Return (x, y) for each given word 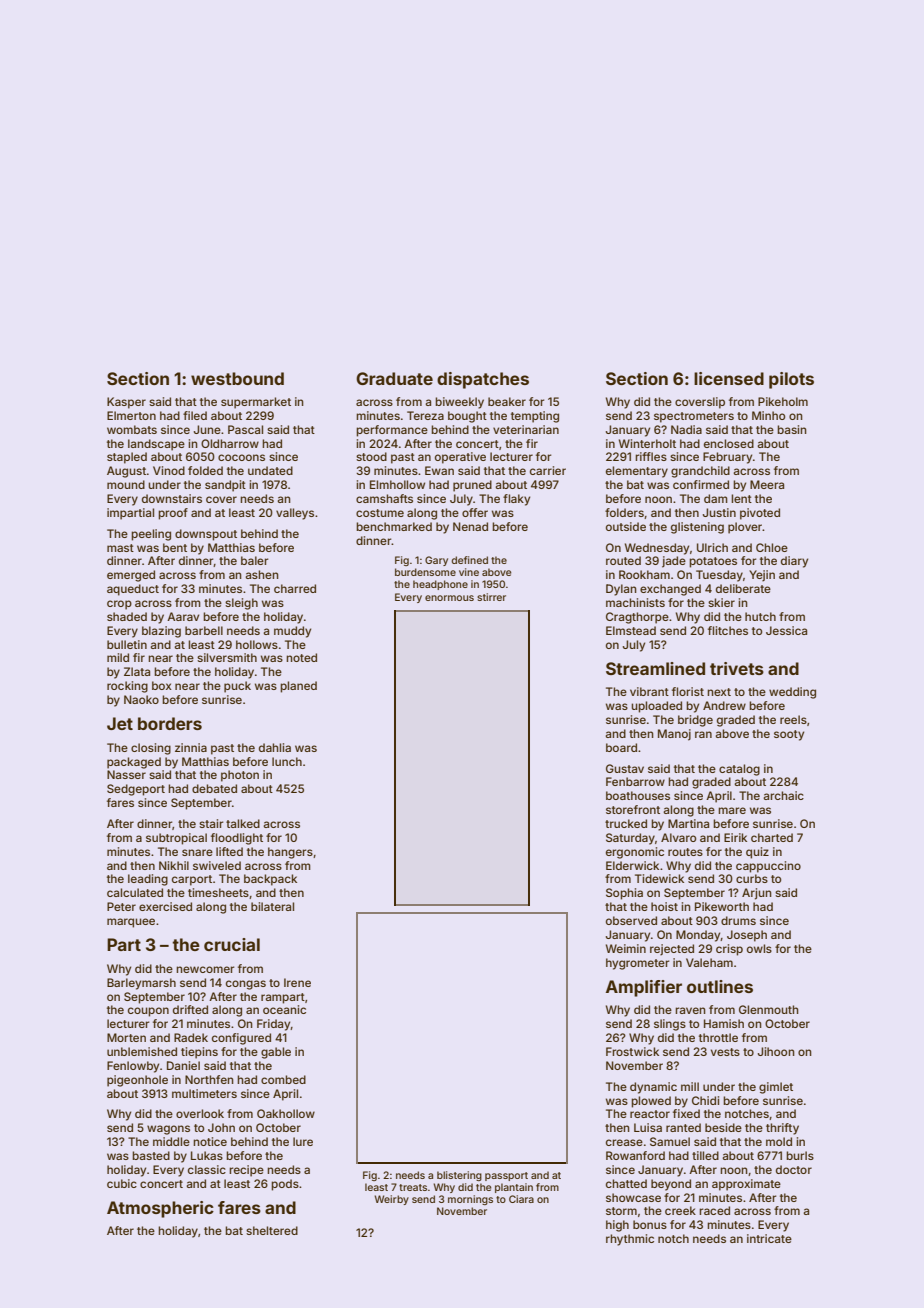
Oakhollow (286, 1113)
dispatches (483, 380)
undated (270, 470)
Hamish (724, 1023)
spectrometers (694, 417)
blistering (459, 1176)
